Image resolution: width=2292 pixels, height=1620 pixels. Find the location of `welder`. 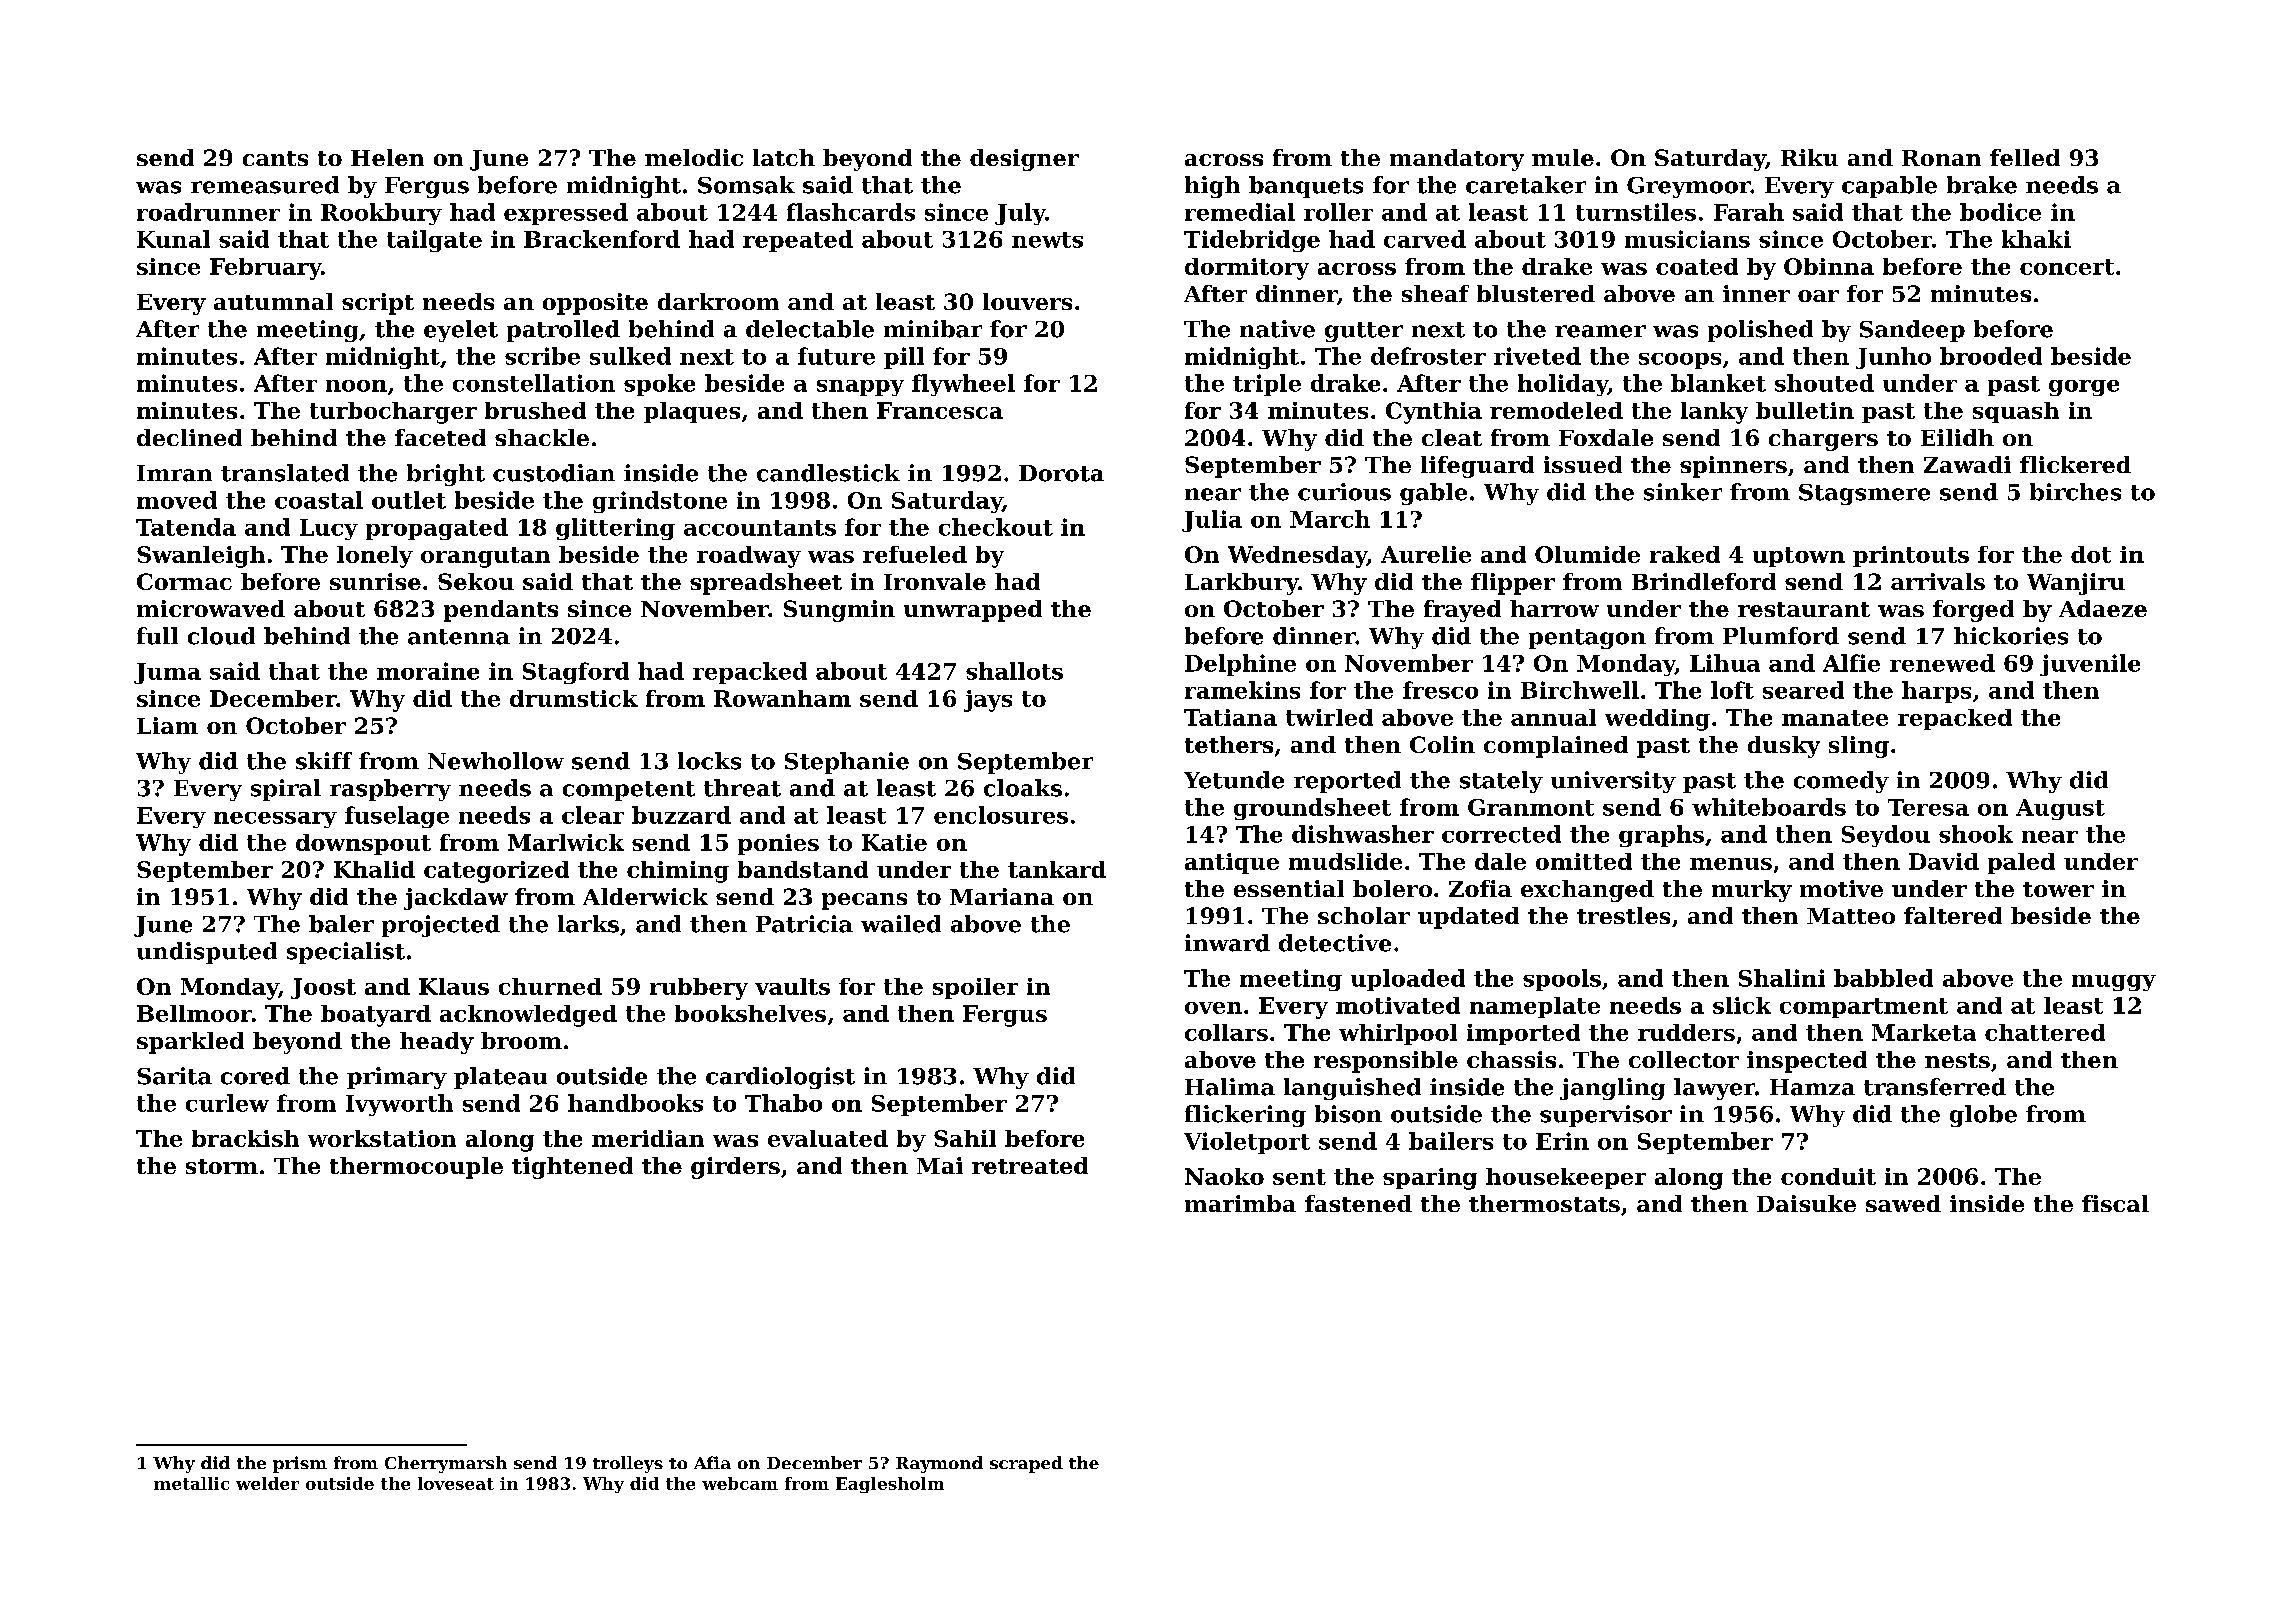

welder is located at coordinates (267, 1483).
